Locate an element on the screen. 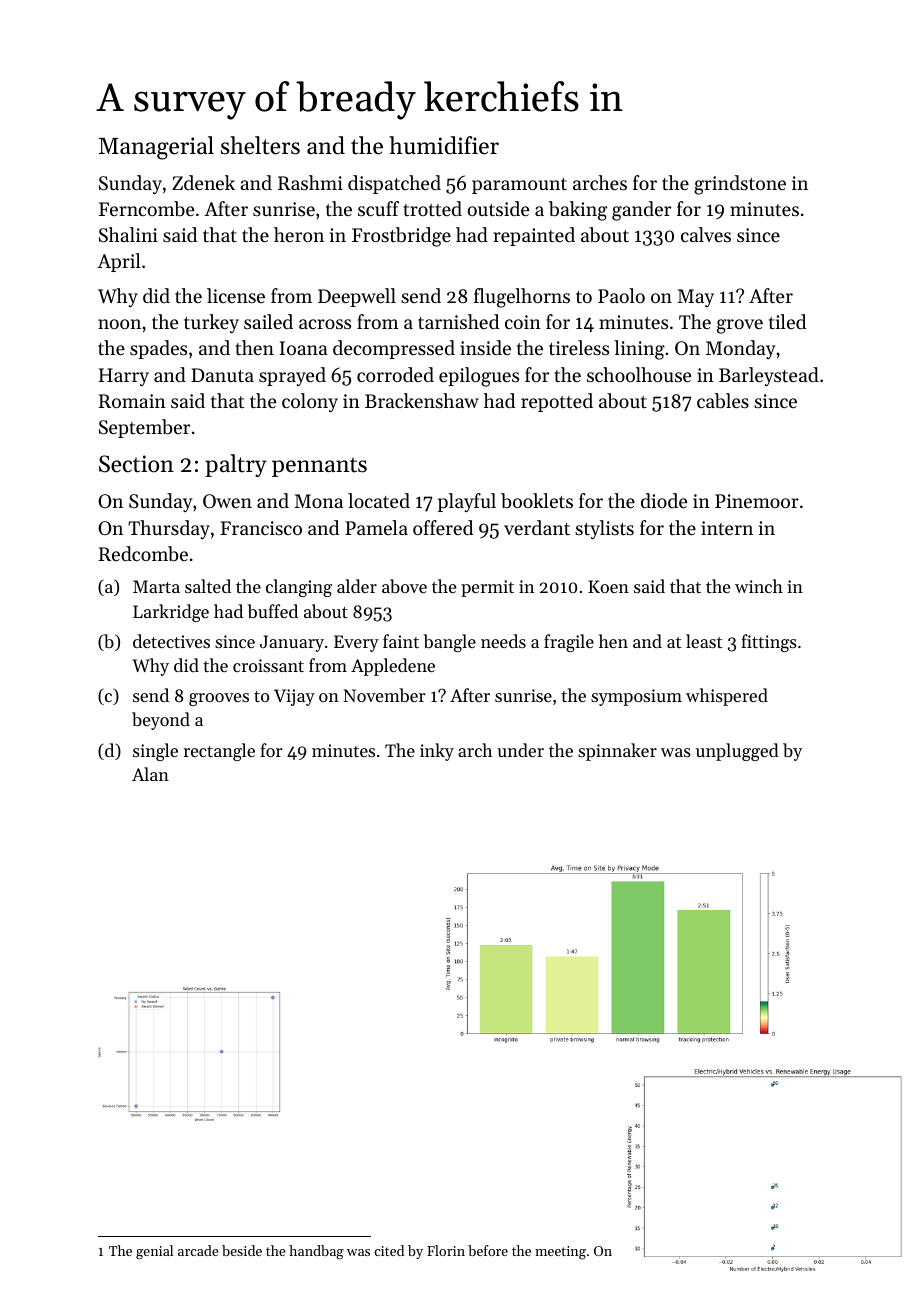  meeting is located at coordinates (560, 1253).
